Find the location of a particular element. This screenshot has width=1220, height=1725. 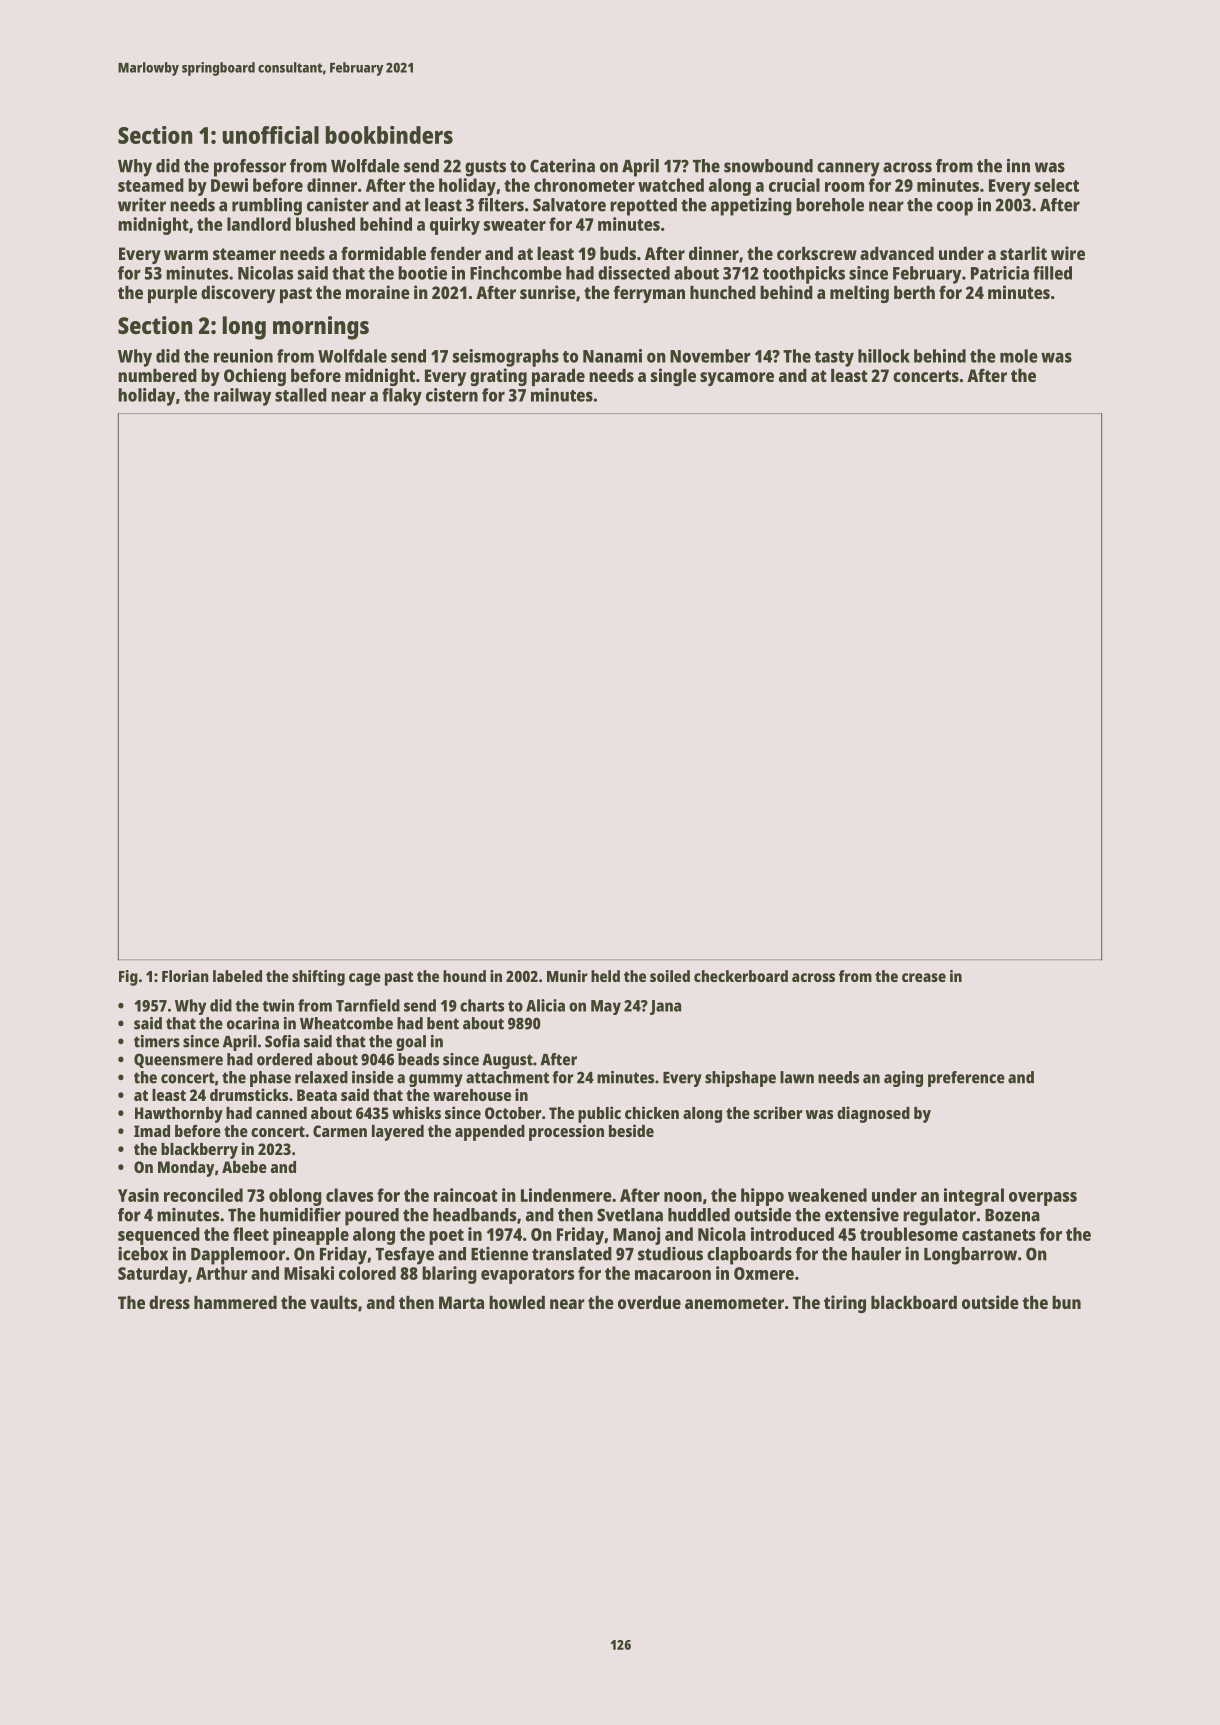

checkerboard is located at coordinates (741, 976).
